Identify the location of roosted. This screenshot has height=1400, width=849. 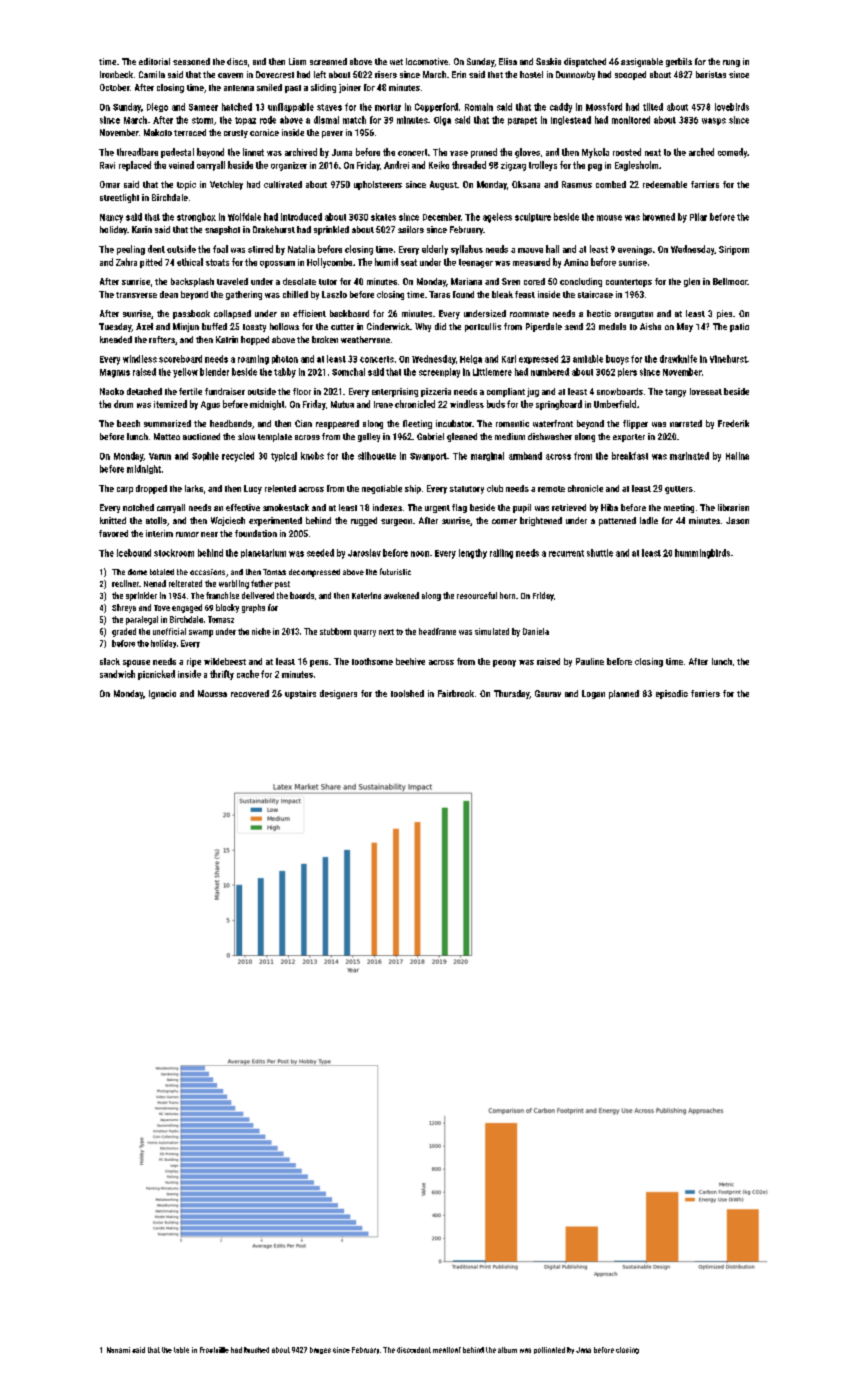
(627, 152).
